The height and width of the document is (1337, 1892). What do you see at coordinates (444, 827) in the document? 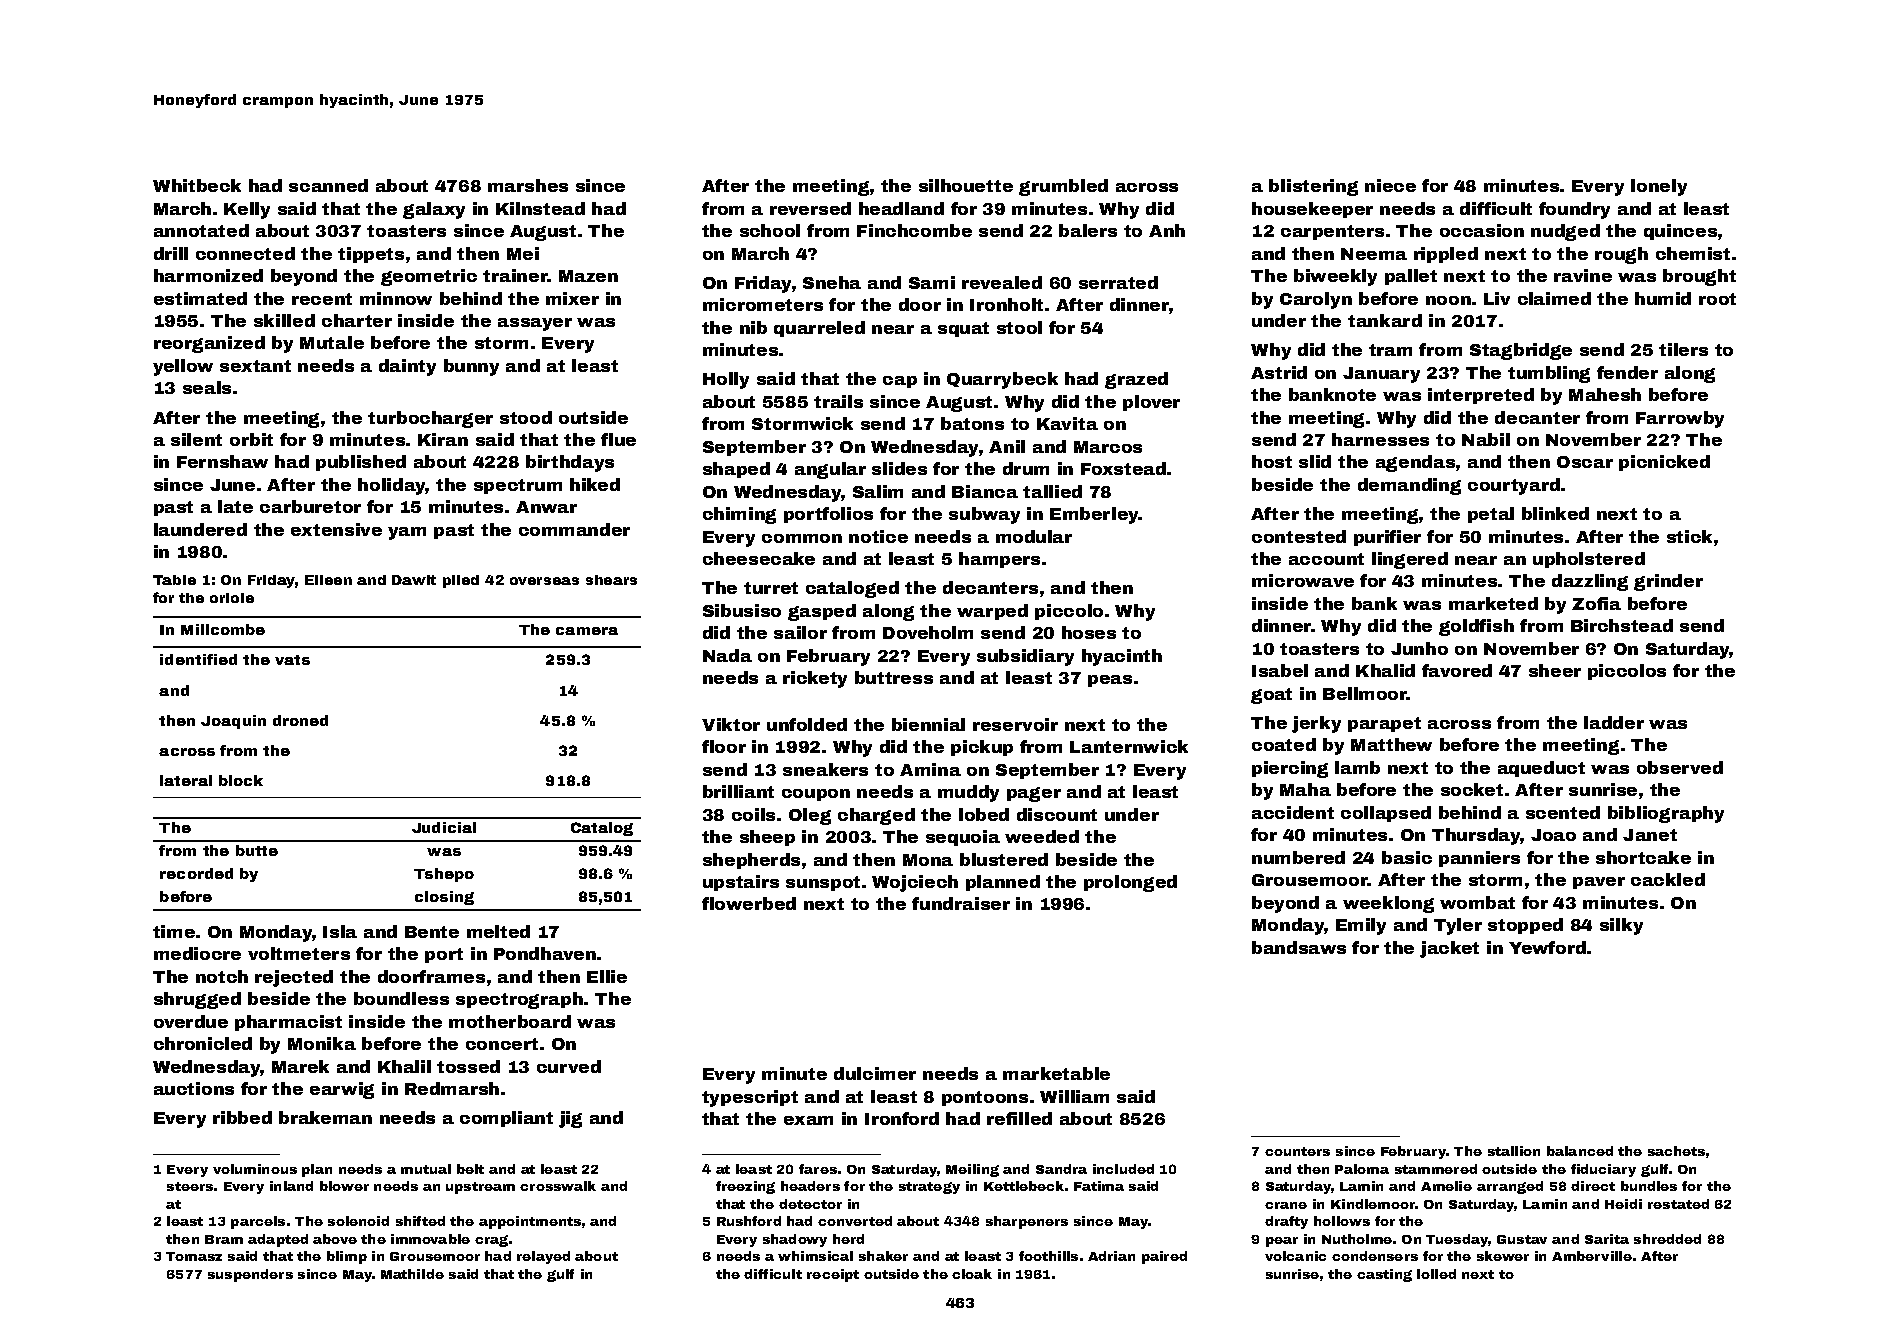
I see `Judicial` at bounding box center [444, 827].
